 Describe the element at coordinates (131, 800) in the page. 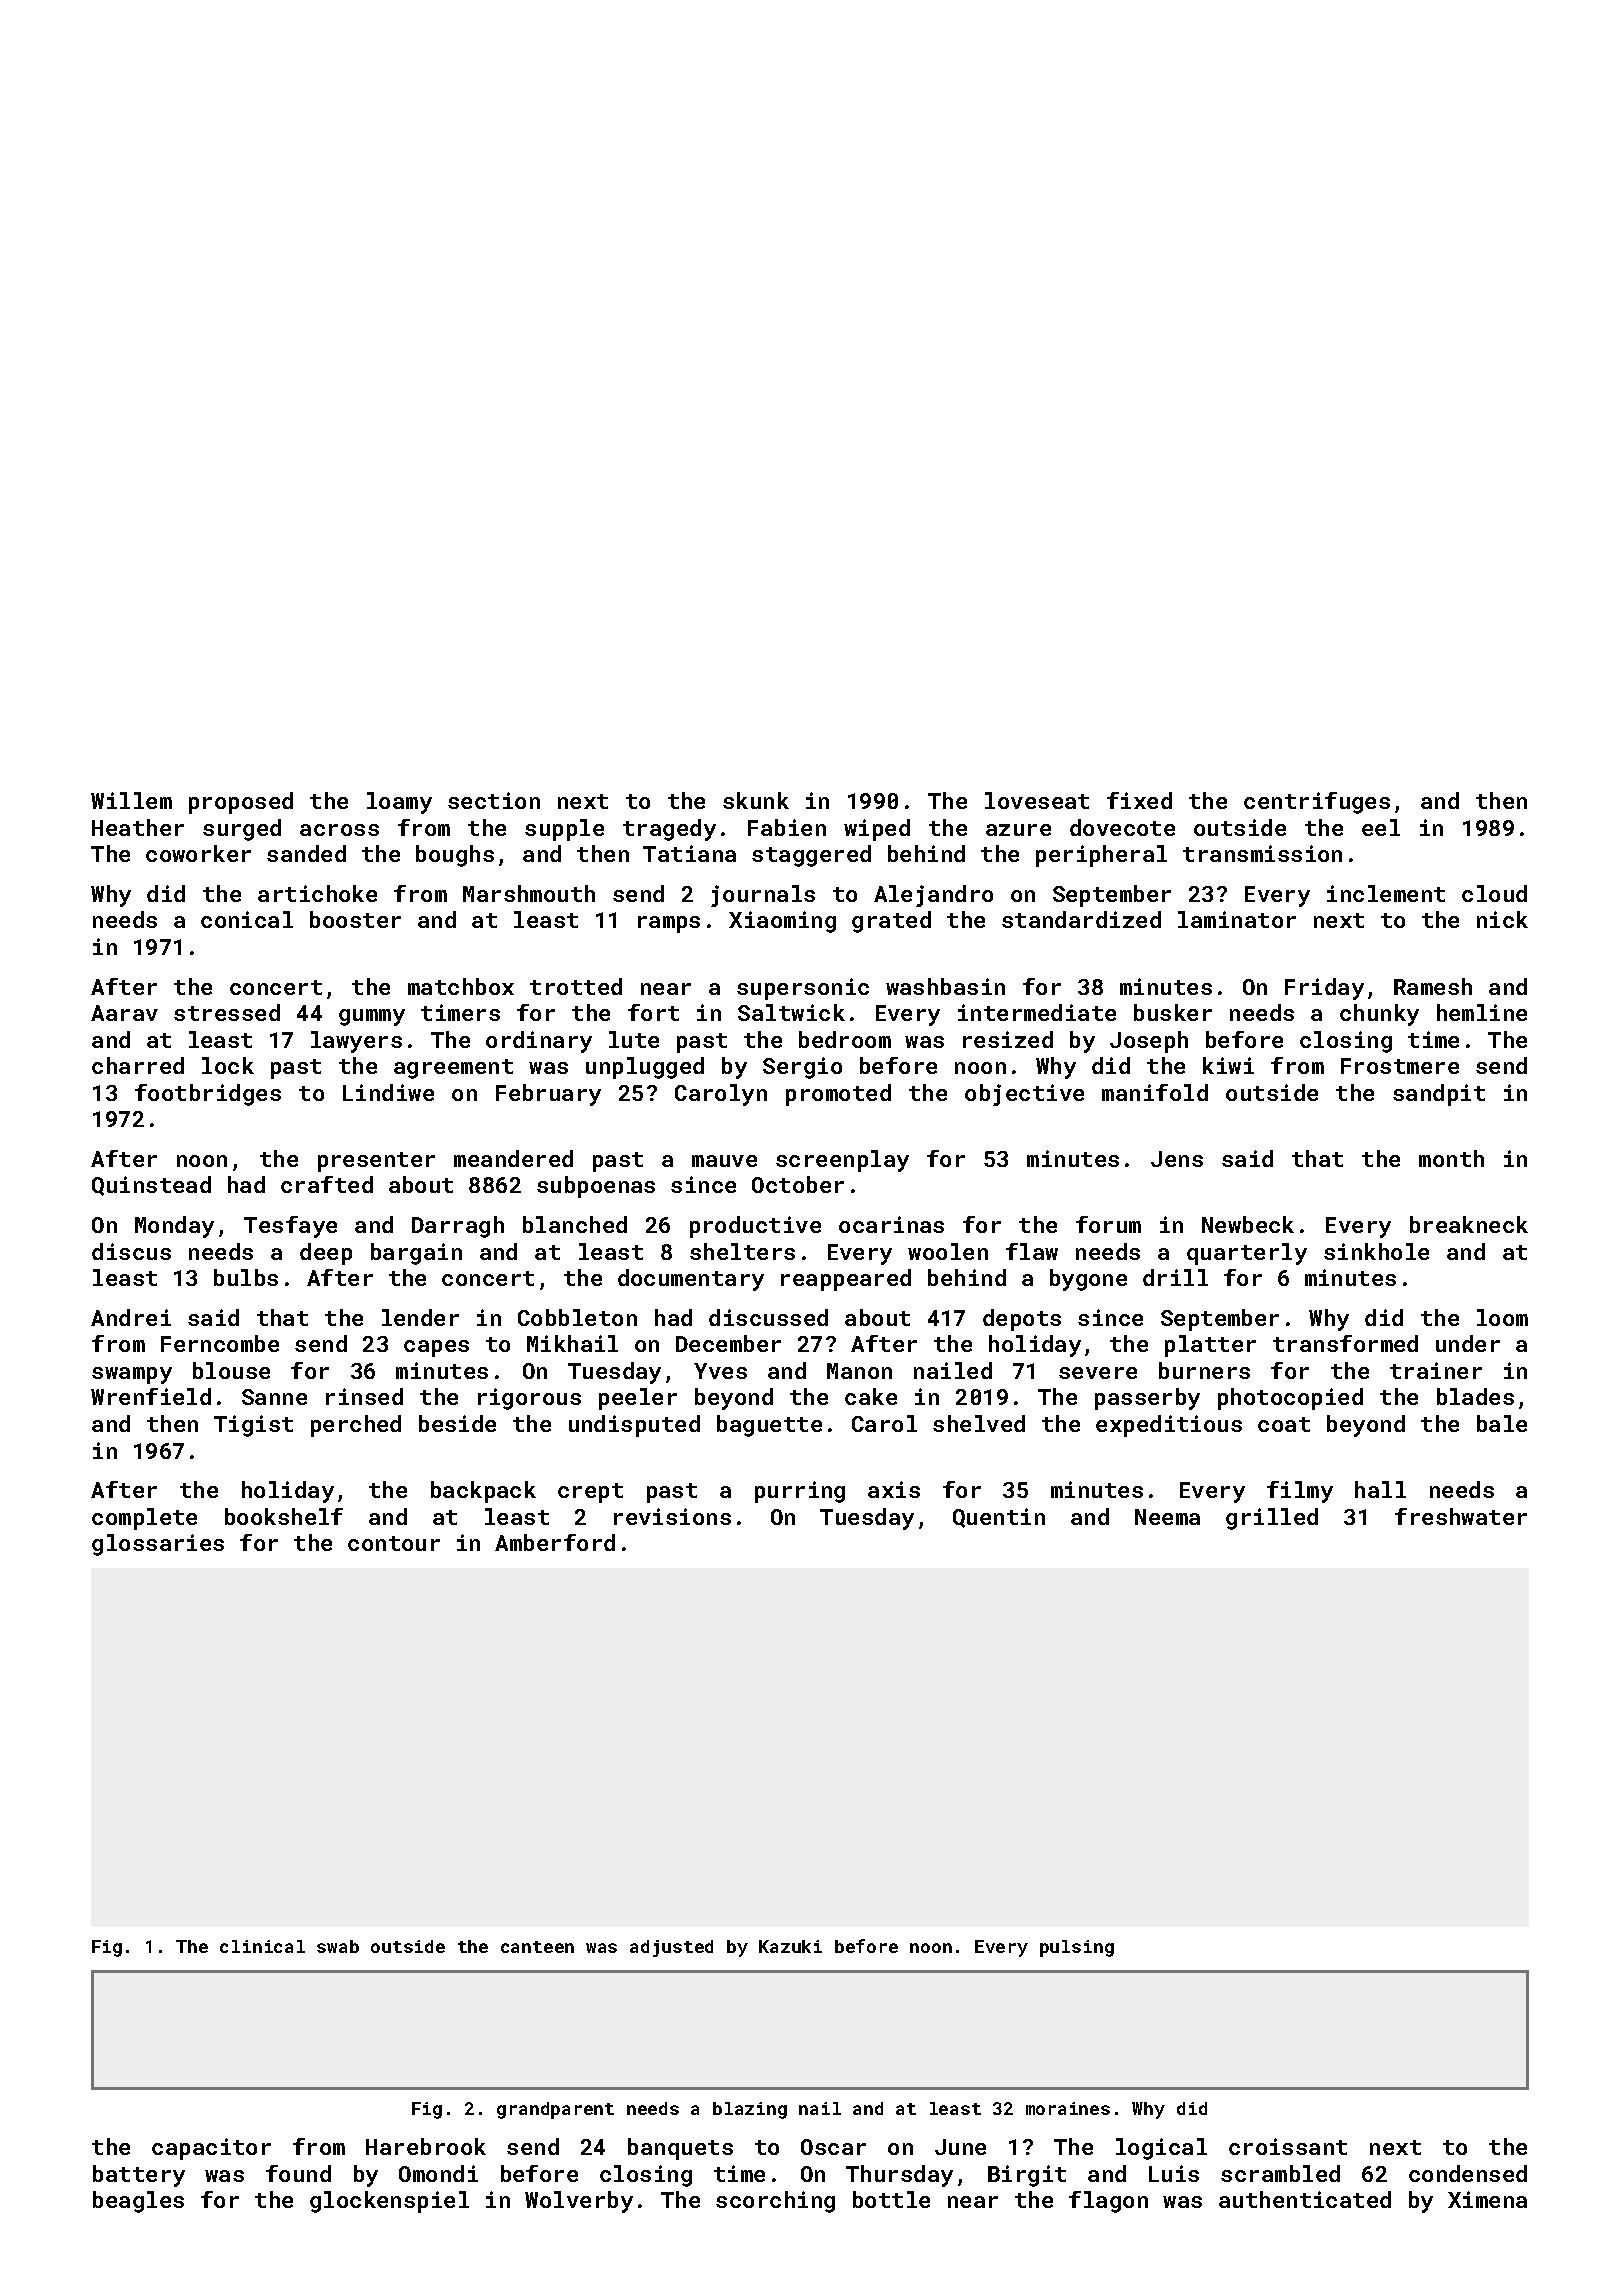

I see `Willem` at that location.
